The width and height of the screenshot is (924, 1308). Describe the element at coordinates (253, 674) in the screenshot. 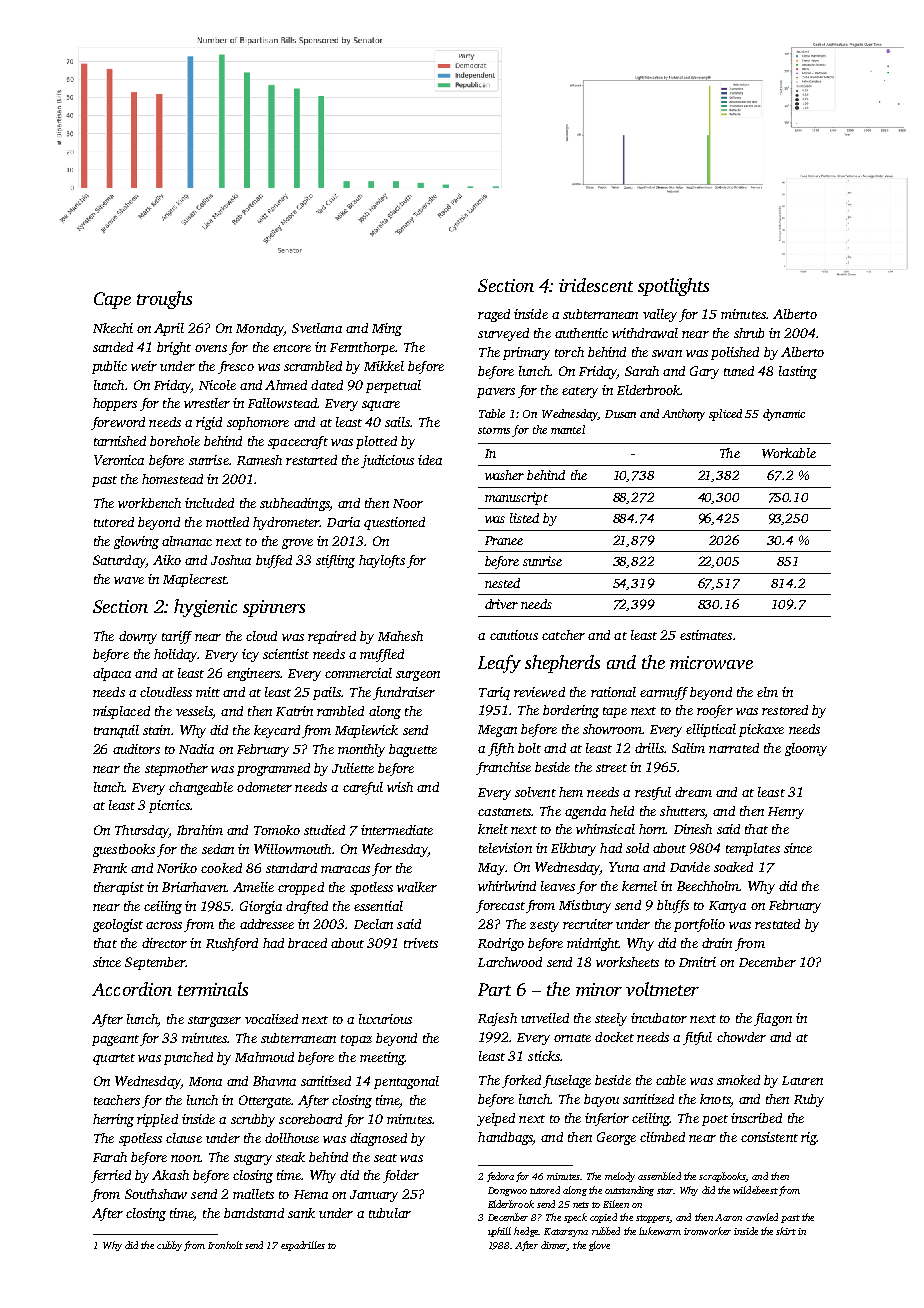

I see `engineers` at that location.
